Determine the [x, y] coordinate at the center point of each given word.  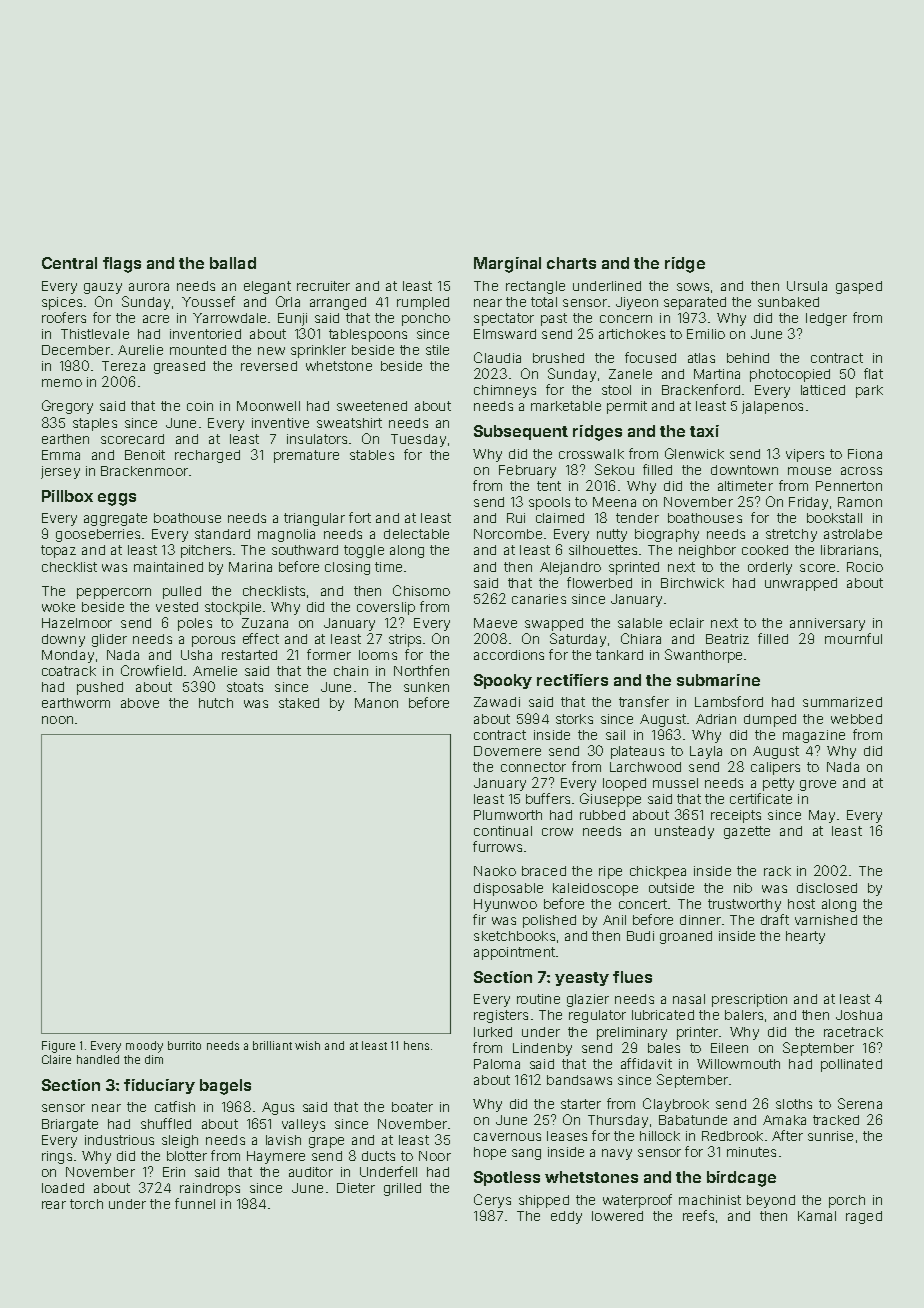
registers [501, 1016]
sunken [426, 687]
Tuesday [418, 440]
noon [57, 720]
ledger [826, 319]
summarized [842, 702]
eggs [117, 499]
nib [743, 888]
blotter [187, 1156]
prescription [749, 1000]
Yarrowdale [229, 318]
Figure [58, 1047]
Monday [68, 656]
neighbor [707, 551]
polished [549, 921]
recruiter [323, 286]
